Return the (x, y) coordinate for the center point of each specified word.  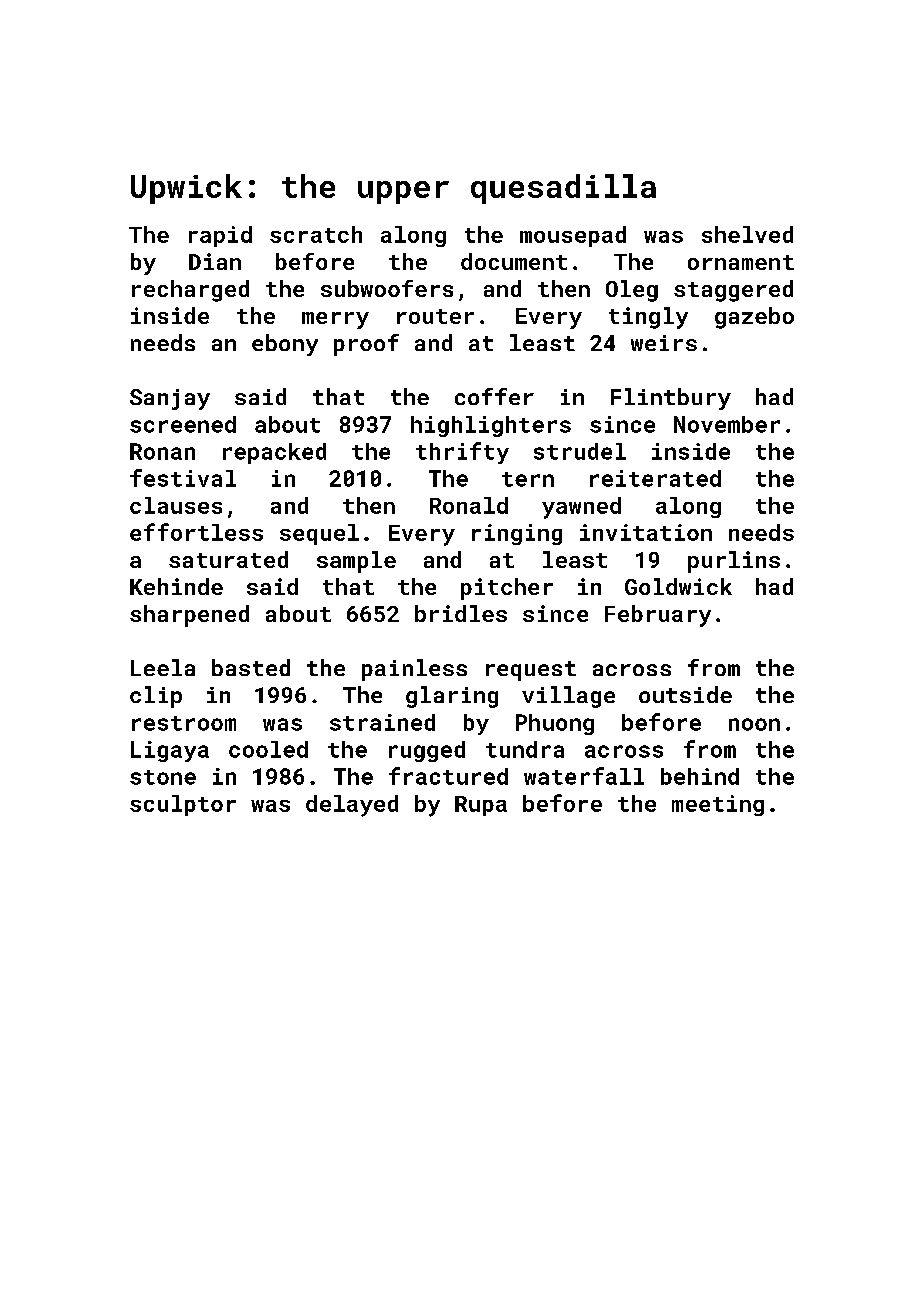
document (514, 261)
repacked (274, 453)
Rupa (481, 806)
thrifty (462, 453)
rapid (220, 236)
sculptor (183, 805)
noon (754, 724)
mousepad (573, 236)
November (727, 424)
